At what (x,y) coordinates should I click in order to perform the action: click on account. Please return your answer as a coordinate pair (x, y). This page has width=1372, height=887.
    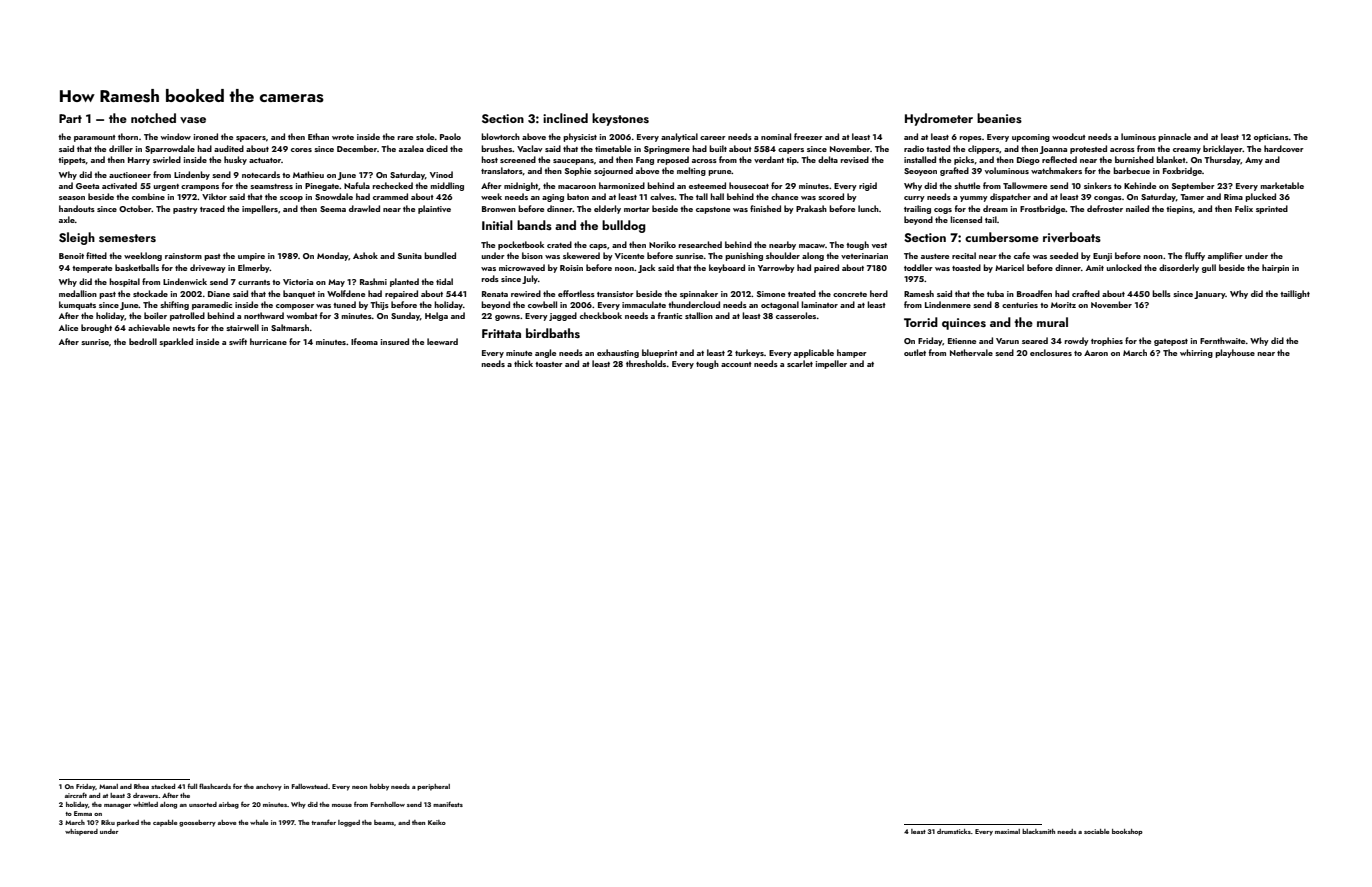
    Looking at the image, I should click on (736, 364).
